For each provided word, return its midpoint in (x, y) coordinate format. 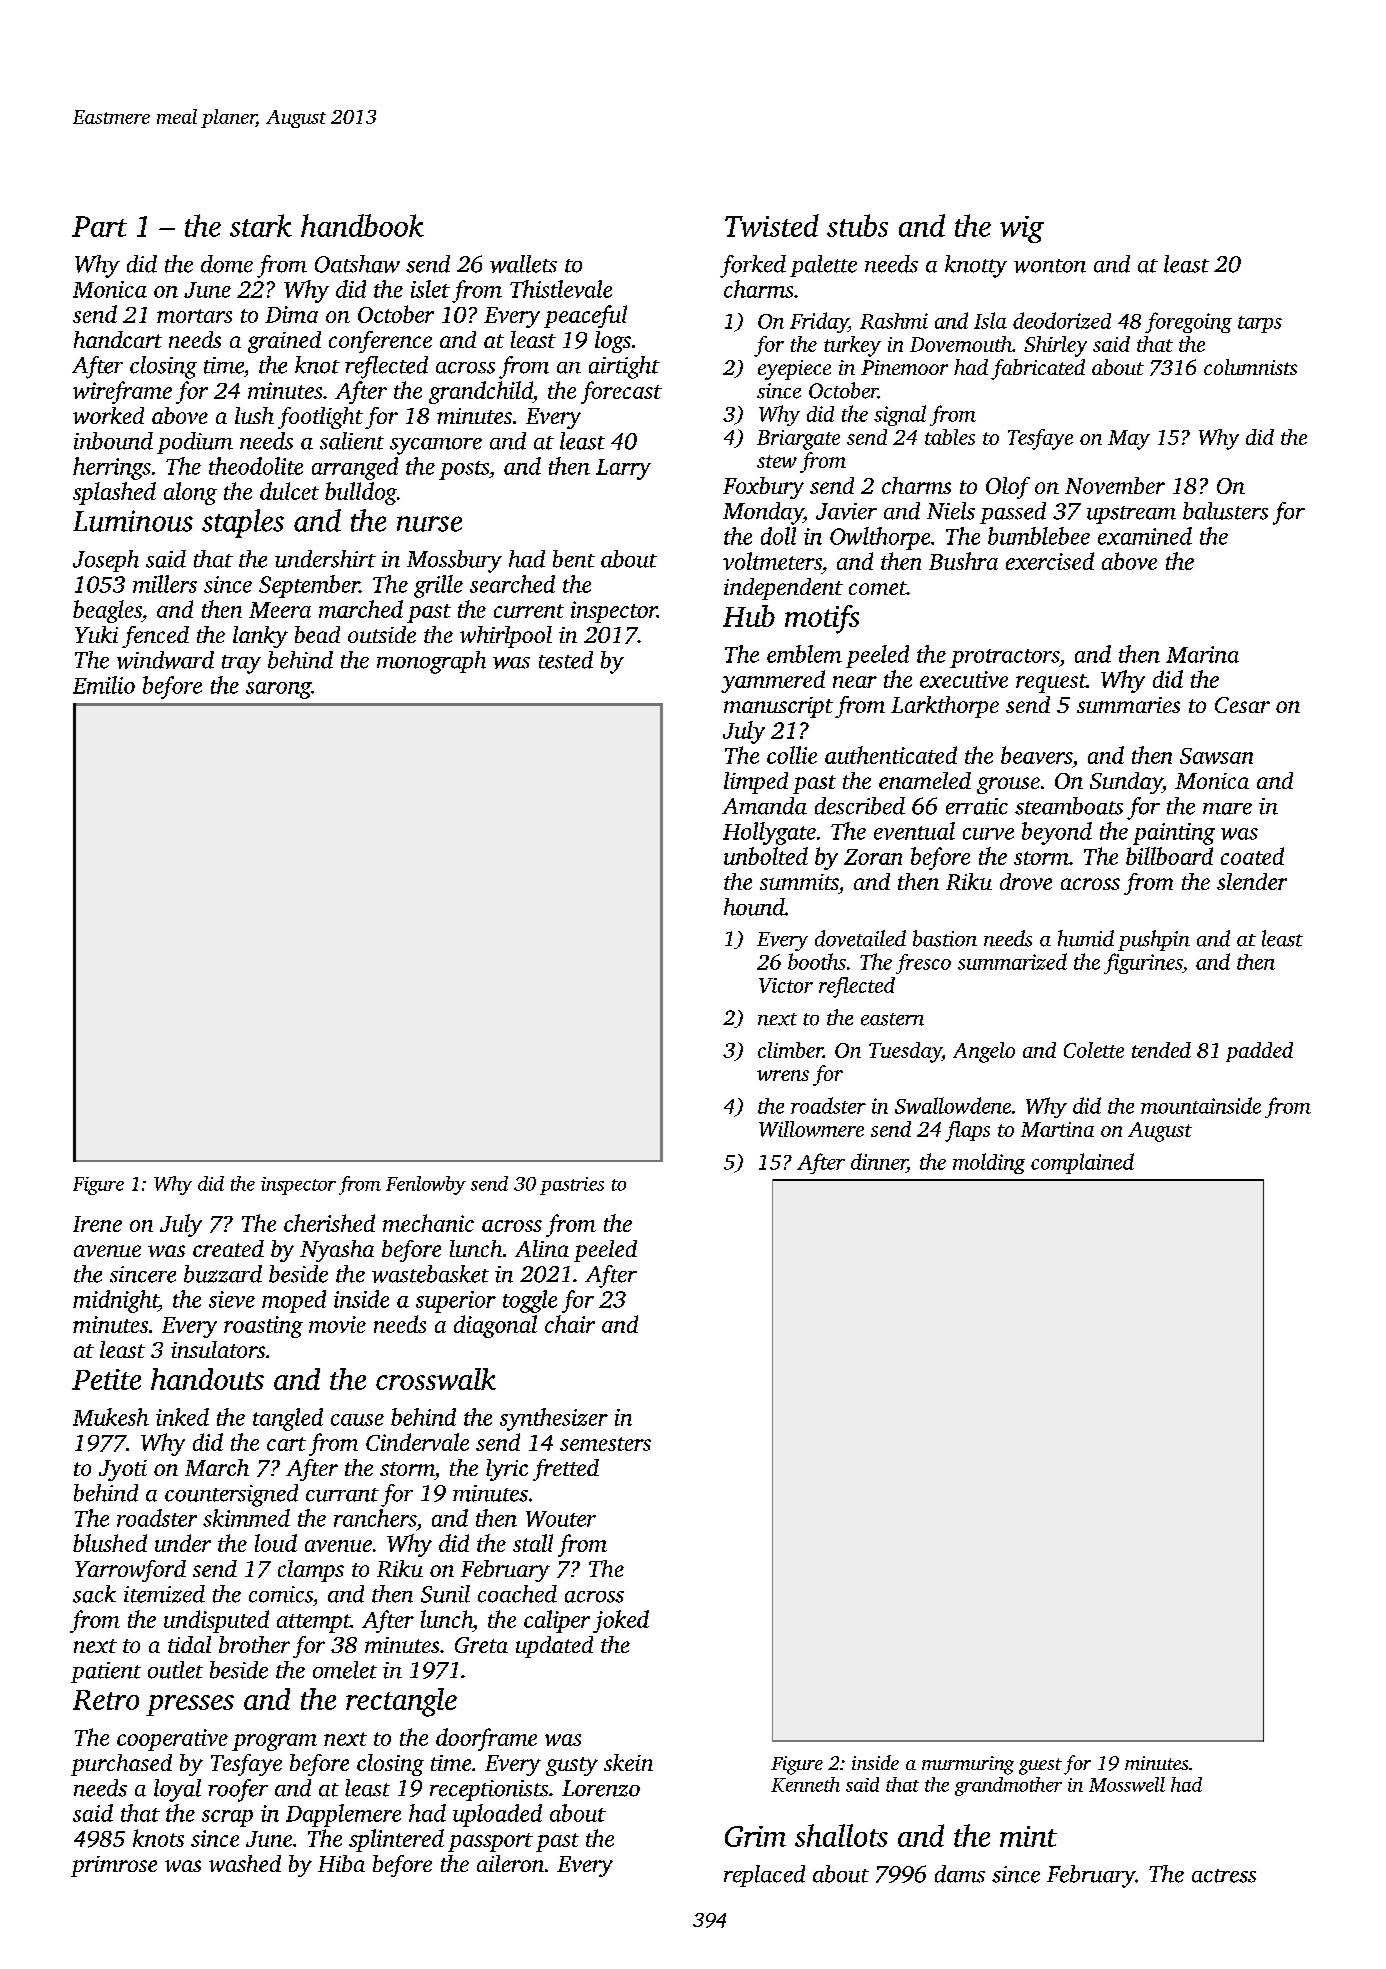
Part (99, 226)
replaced (764, 1876)
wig (1022, 229)
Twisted (772, 225)
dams (960, 1874)
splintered (396, 1840)
